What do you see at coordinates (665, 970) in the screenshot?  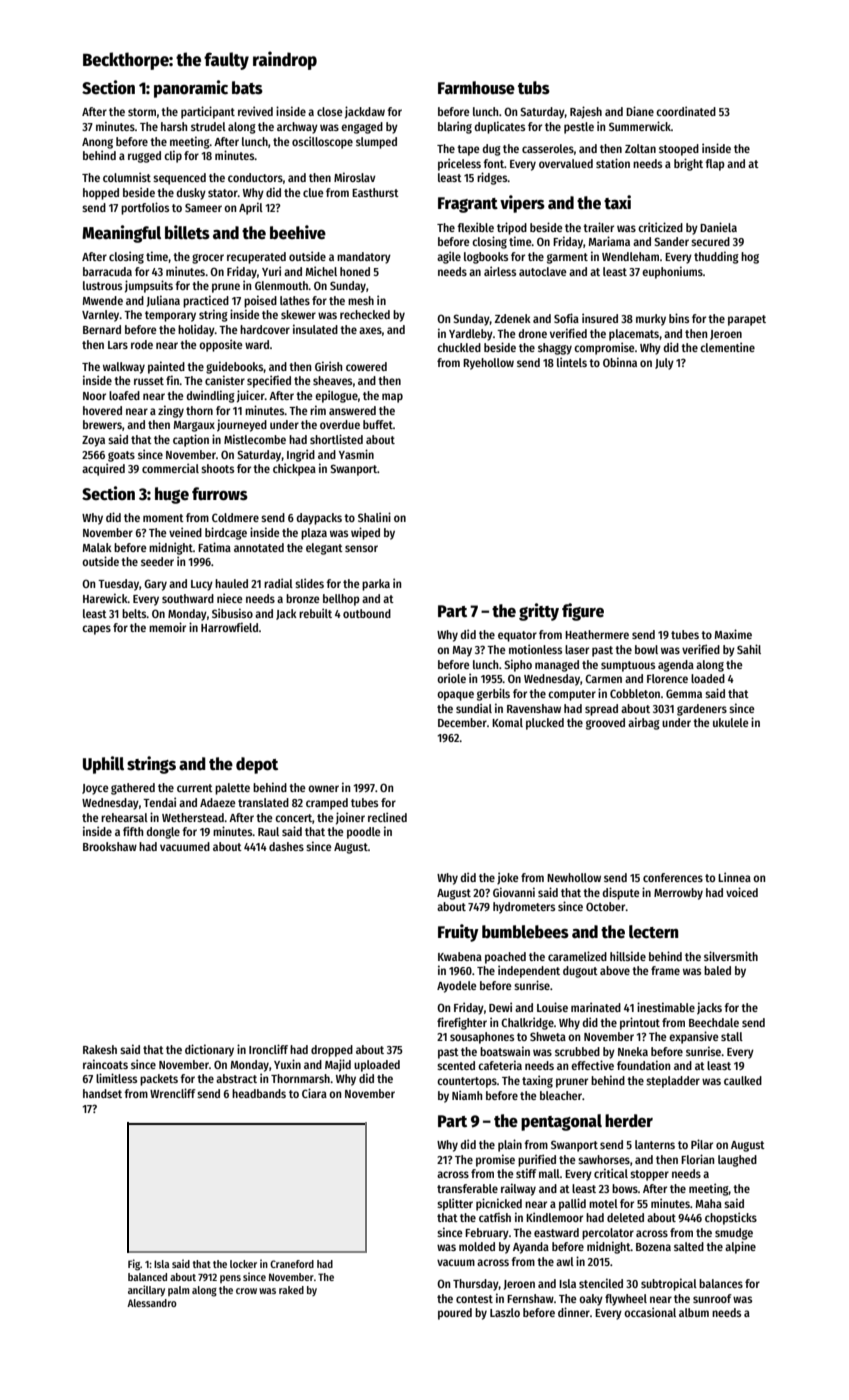 I see `frame` at bounding box center [665, 970].
